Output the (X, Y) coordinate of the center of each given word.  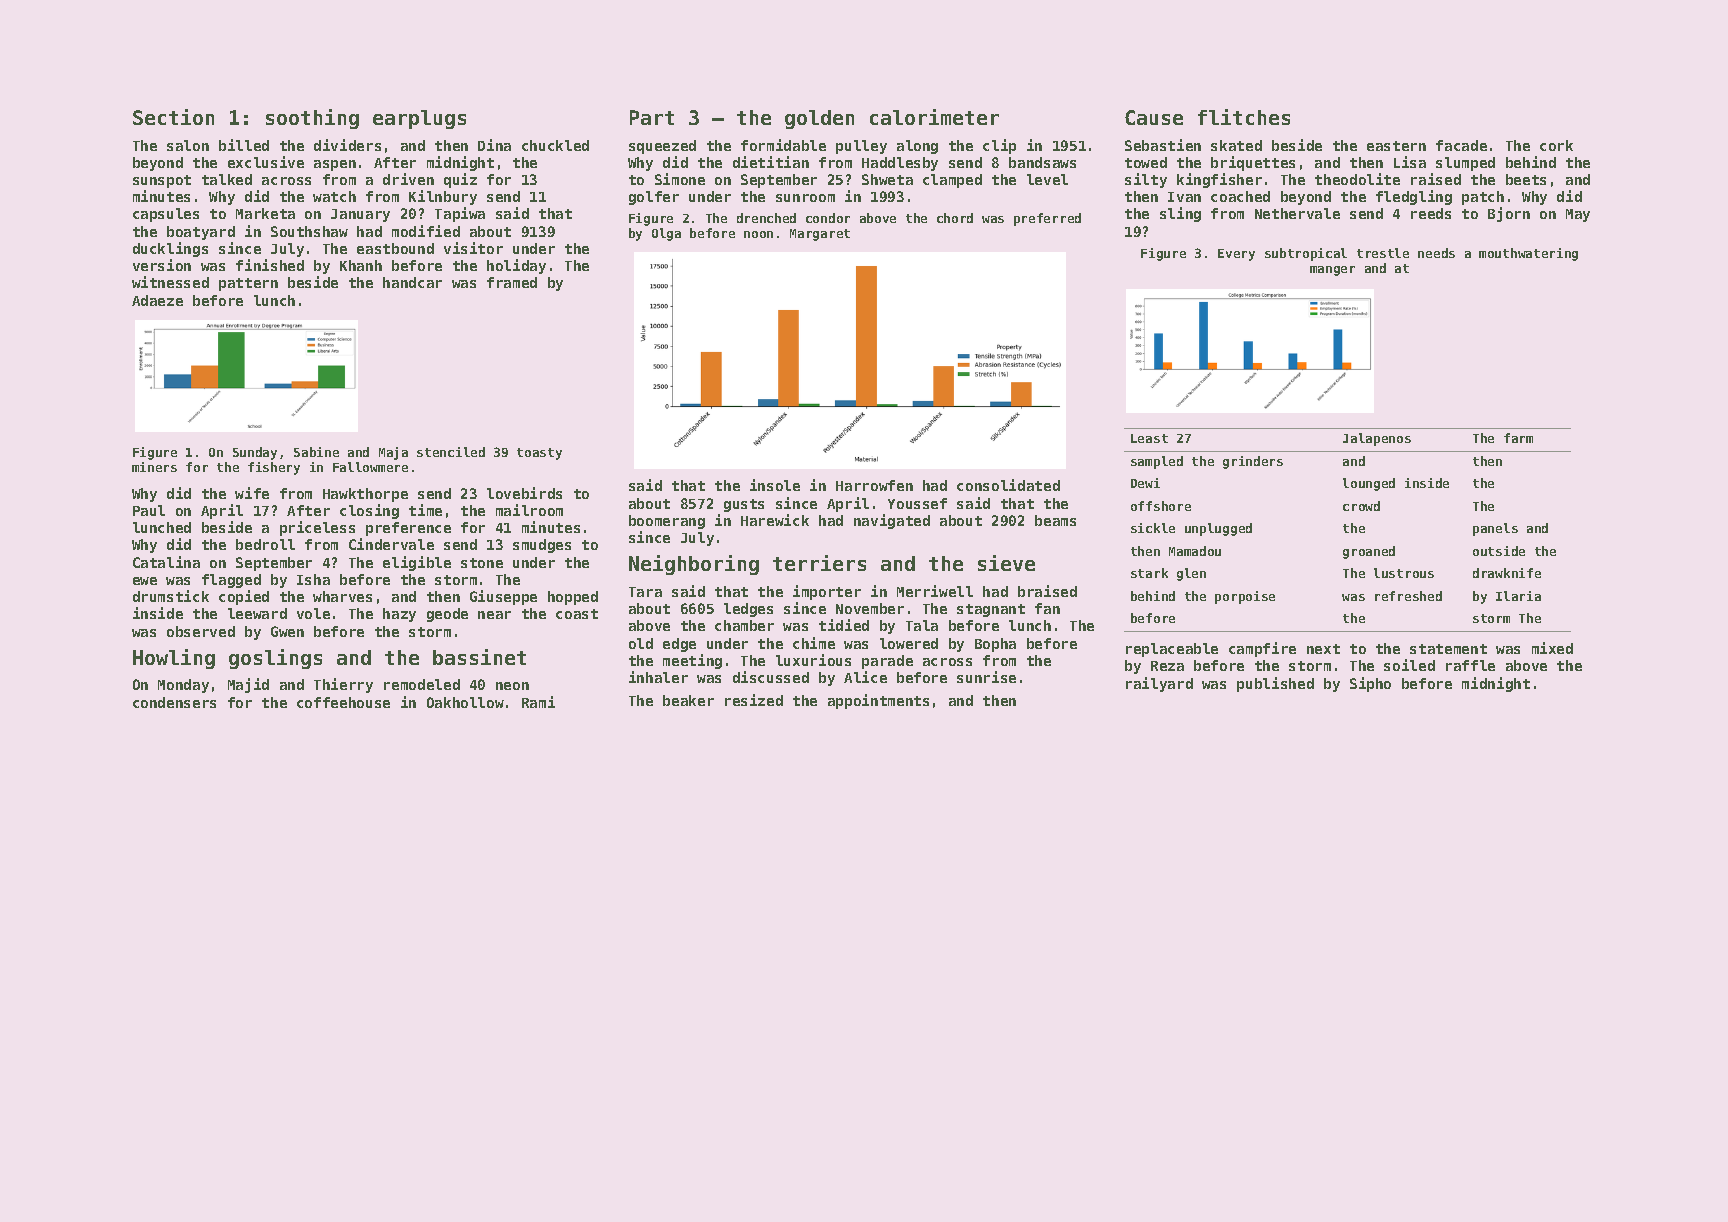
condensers (174, 702)
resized (754, 700)
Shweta (887, 179)
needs (1436, 253)
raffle (1470, 665)
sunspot (162, 181)
